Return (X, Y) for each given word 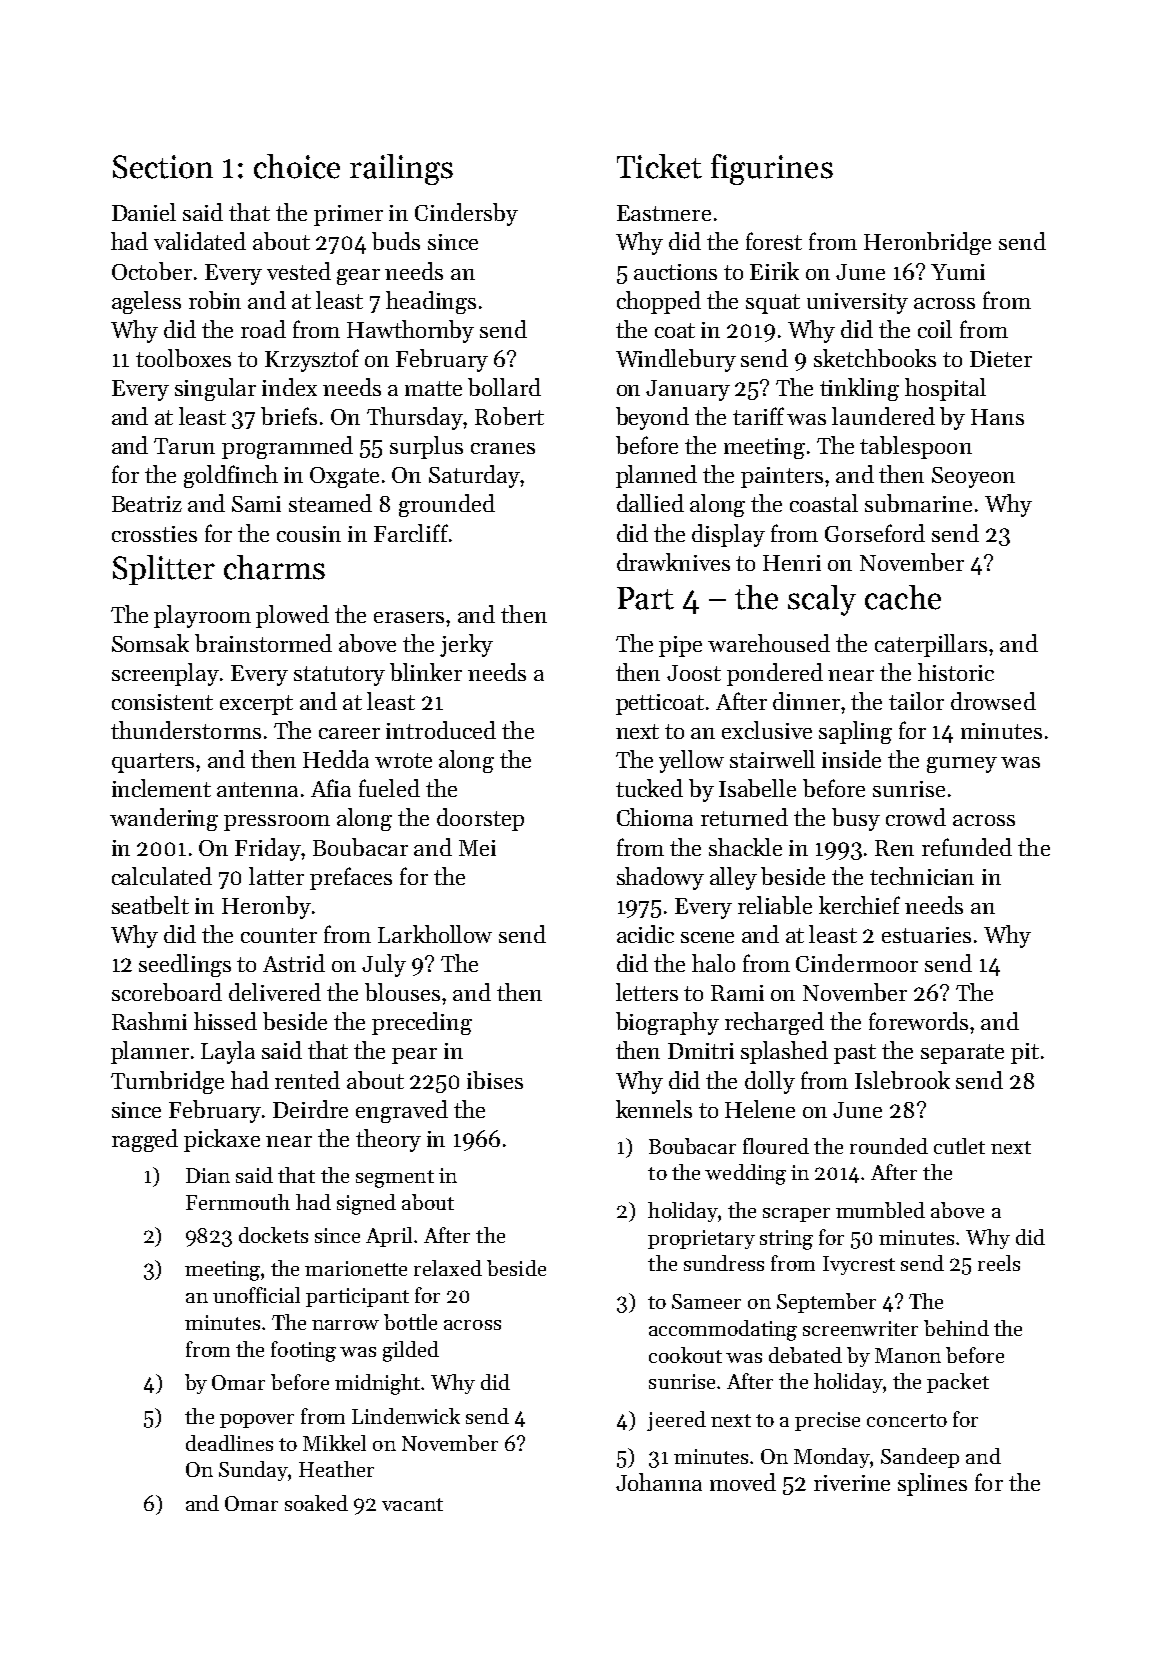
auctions (675, 272)
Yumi (958, 272)
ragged (145, 1140)
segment (395, 1179)
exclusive (767, 730)
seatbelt (150, 905)
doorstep (480, 819)
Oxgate (344, 477)
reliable (775, 905)
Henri (792, 563)
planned (656, 476)
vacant (412, 1504)
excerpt (256, 705)
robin (215, 300)
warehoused (769, 643)
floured (776, 1146)
